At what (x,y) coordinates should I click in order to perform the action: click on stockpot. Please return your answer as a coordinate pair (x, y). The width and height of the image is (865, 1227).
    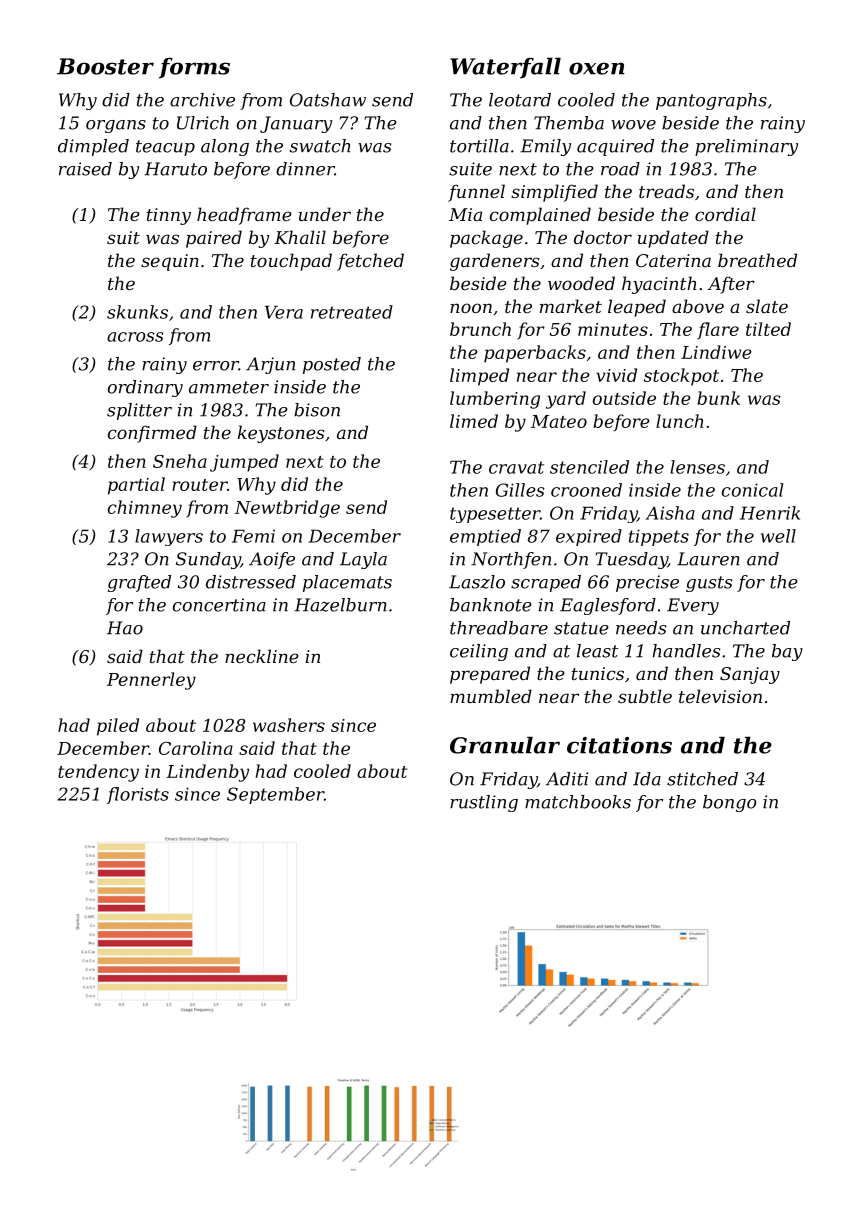
    Looking at the image, I should click on (681, 377).
